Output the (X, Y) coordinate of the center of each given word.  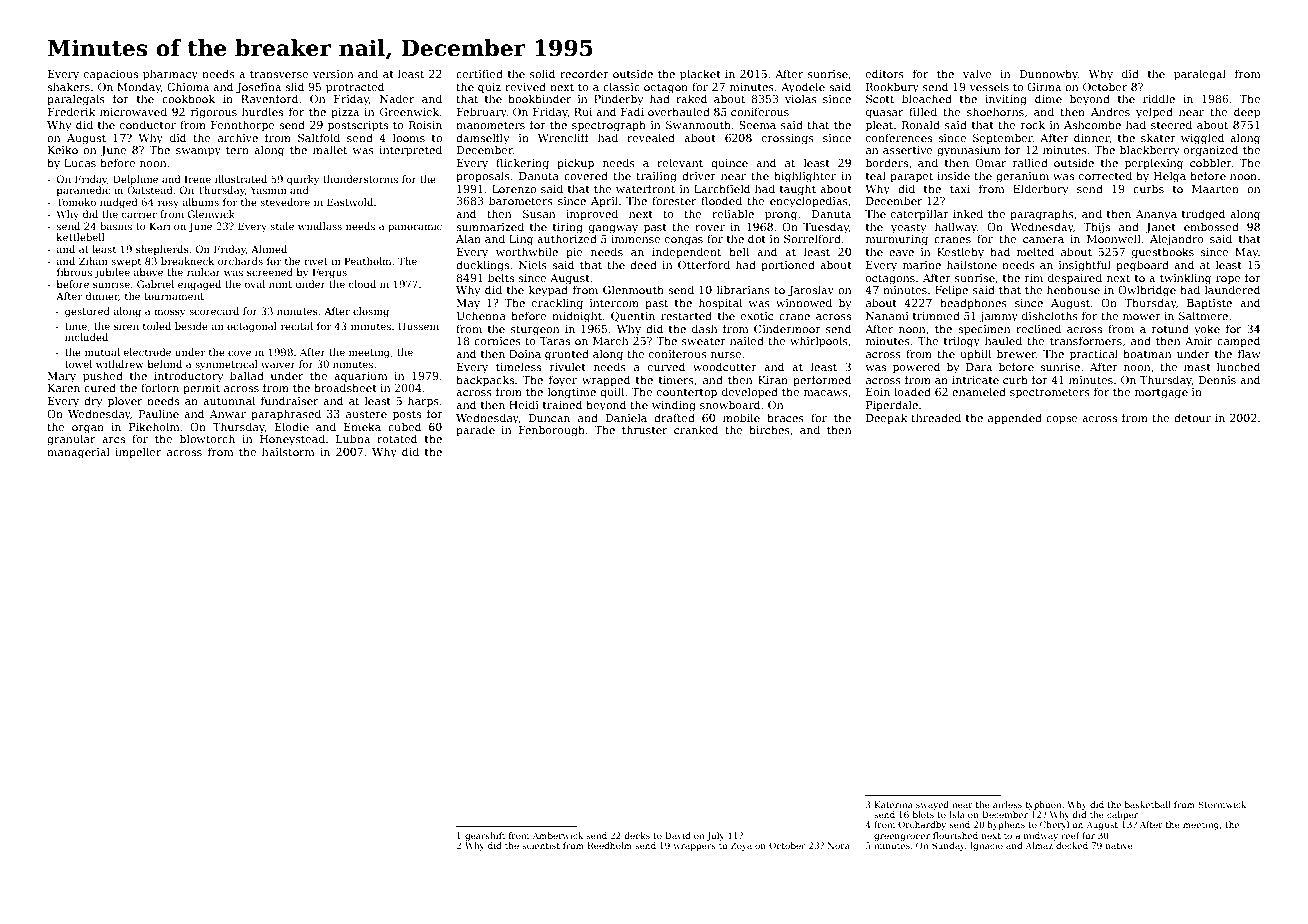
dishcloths (1050, 315)
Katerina (893, 804)
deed (643, 264)
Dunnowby (1049, 75)
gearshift (485, 836)
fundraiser (289, 400)
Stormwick (1222, 804)
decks (637, 835)
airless (1007, 804)
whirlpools (819, 342)
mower (1142, 317)
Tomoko (76, 202)
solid (542, 73)
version (333, 74)
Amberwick (557, 835)
